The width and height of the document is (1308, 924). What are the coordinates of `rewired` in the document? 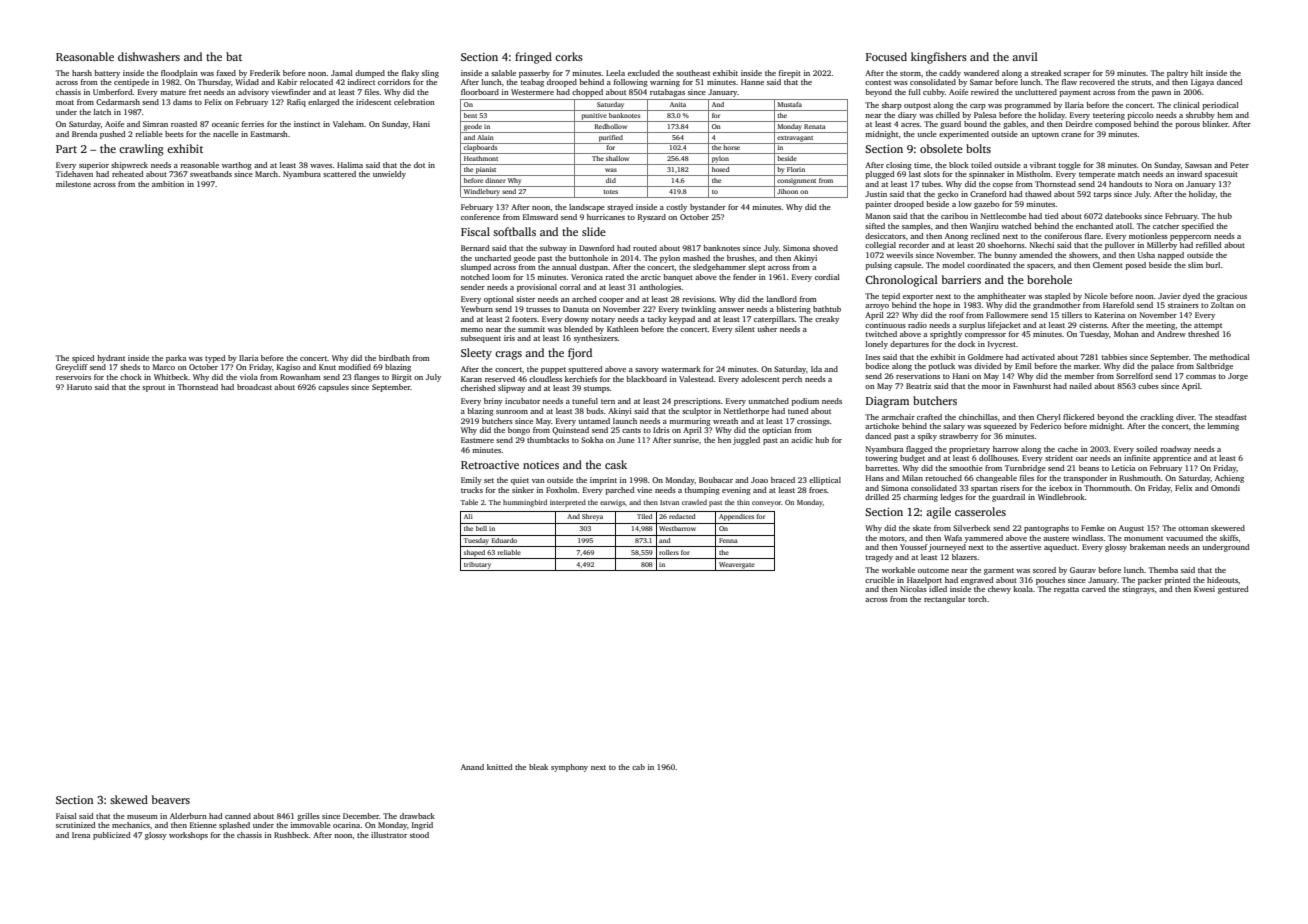 It's located at (985, 92).
